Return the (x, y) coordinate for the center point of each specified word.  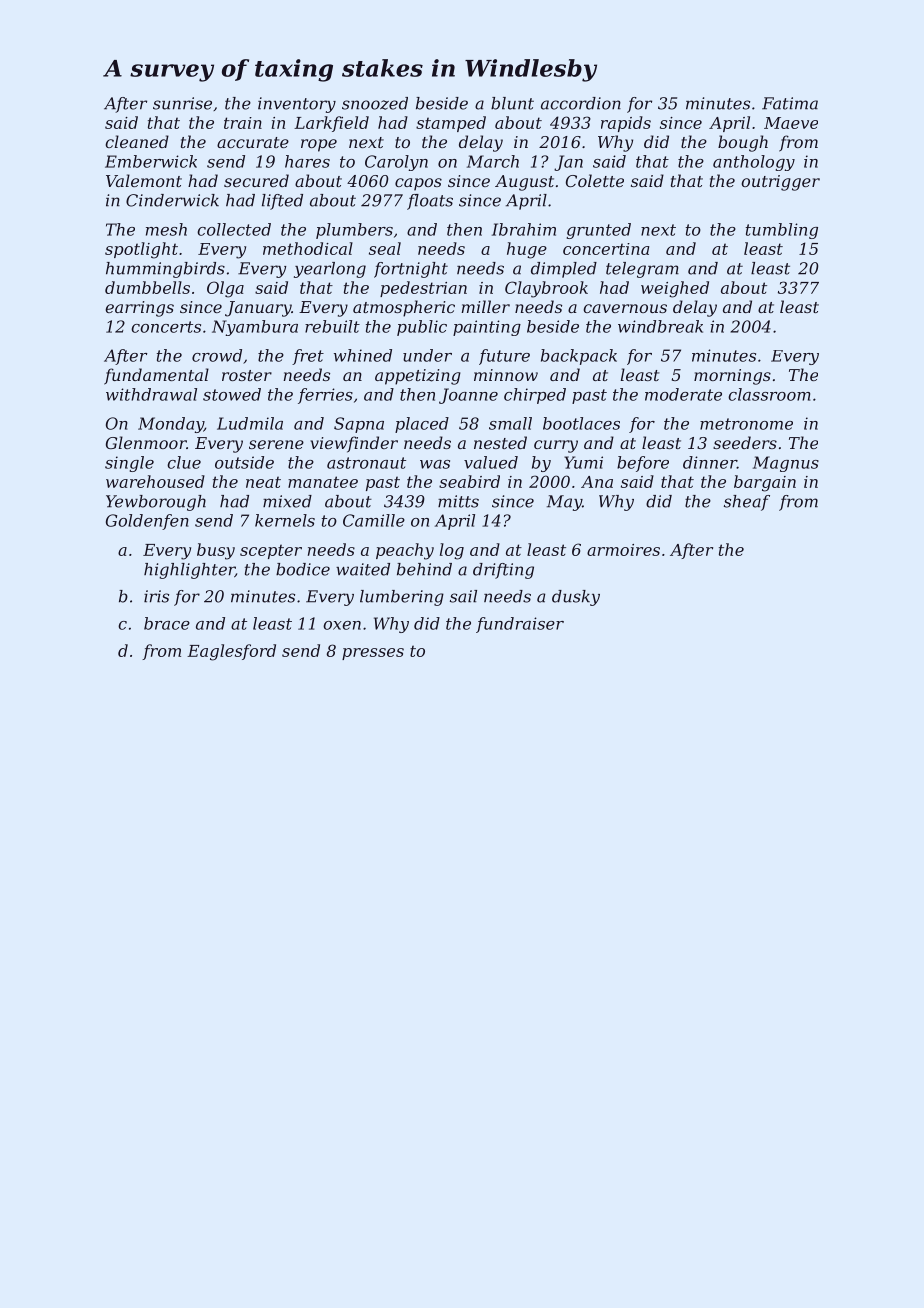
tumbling (782, 231)
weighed (675, 289)
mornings (732, 377)
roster (247, 375)
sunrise (182, 103)
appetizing (418, 377)
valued (491, 462)
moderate (683, 394)
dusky (576, 598)
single (129, 464)
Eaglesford (231, 652)
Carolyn (396, 163)
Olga (225, 289)
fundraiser (520, 625)
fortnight (411, 270)
